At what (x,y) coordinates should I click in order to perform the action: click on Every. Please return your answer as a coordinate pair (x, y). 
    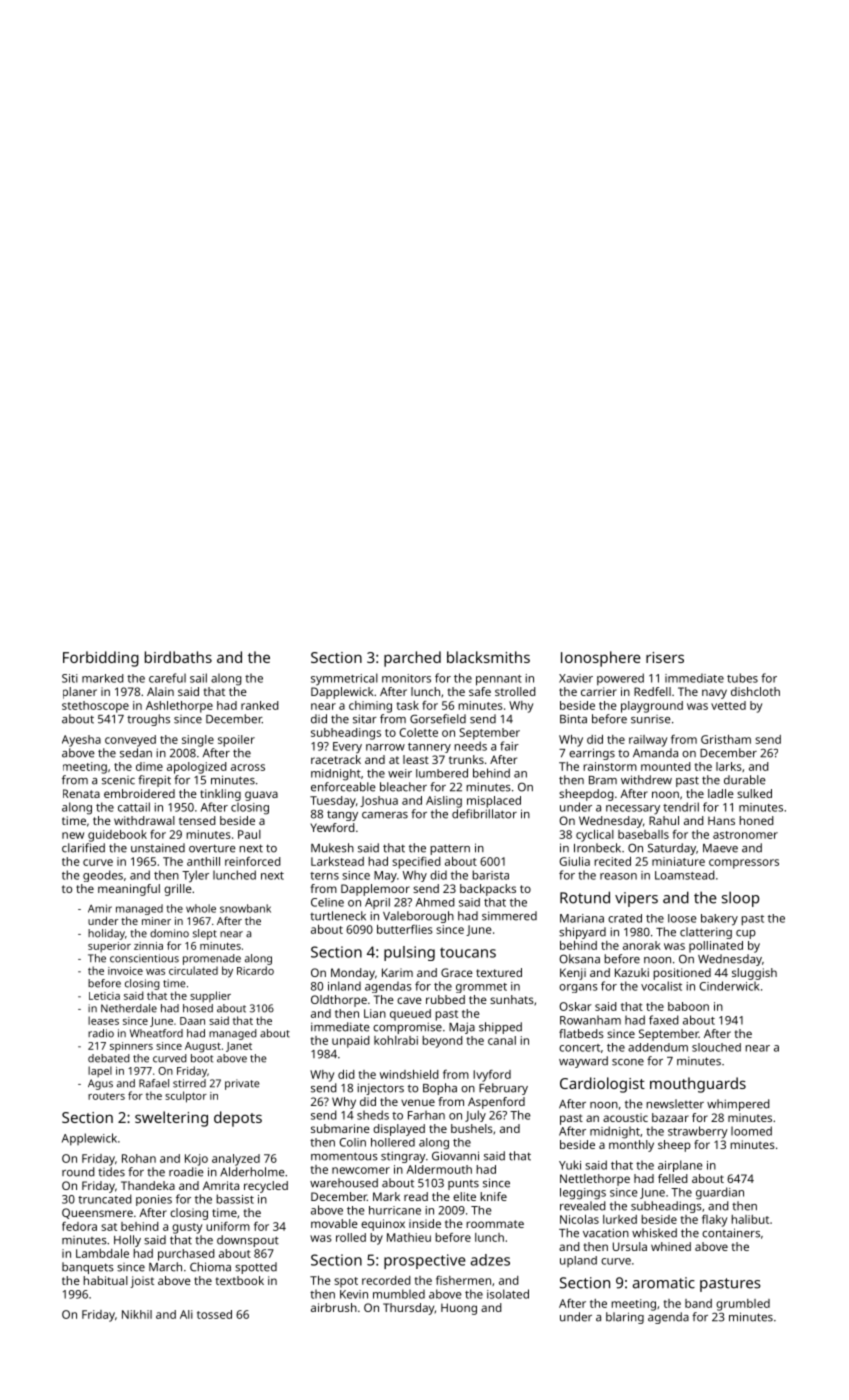
    Looking at the image, I should click on (347, 748).
